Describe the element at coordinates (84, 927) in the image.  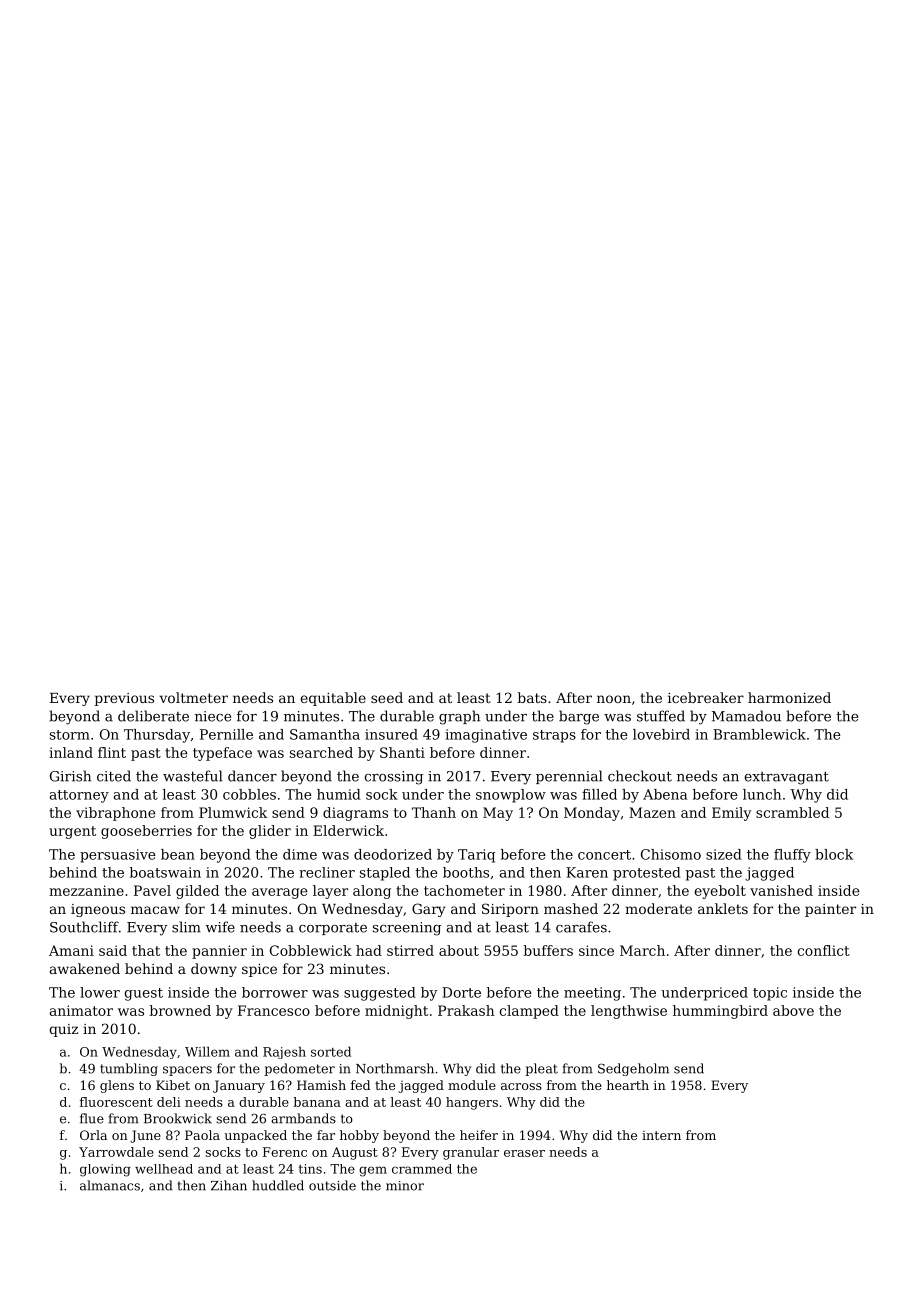
I see `Southcliff` at that location.
